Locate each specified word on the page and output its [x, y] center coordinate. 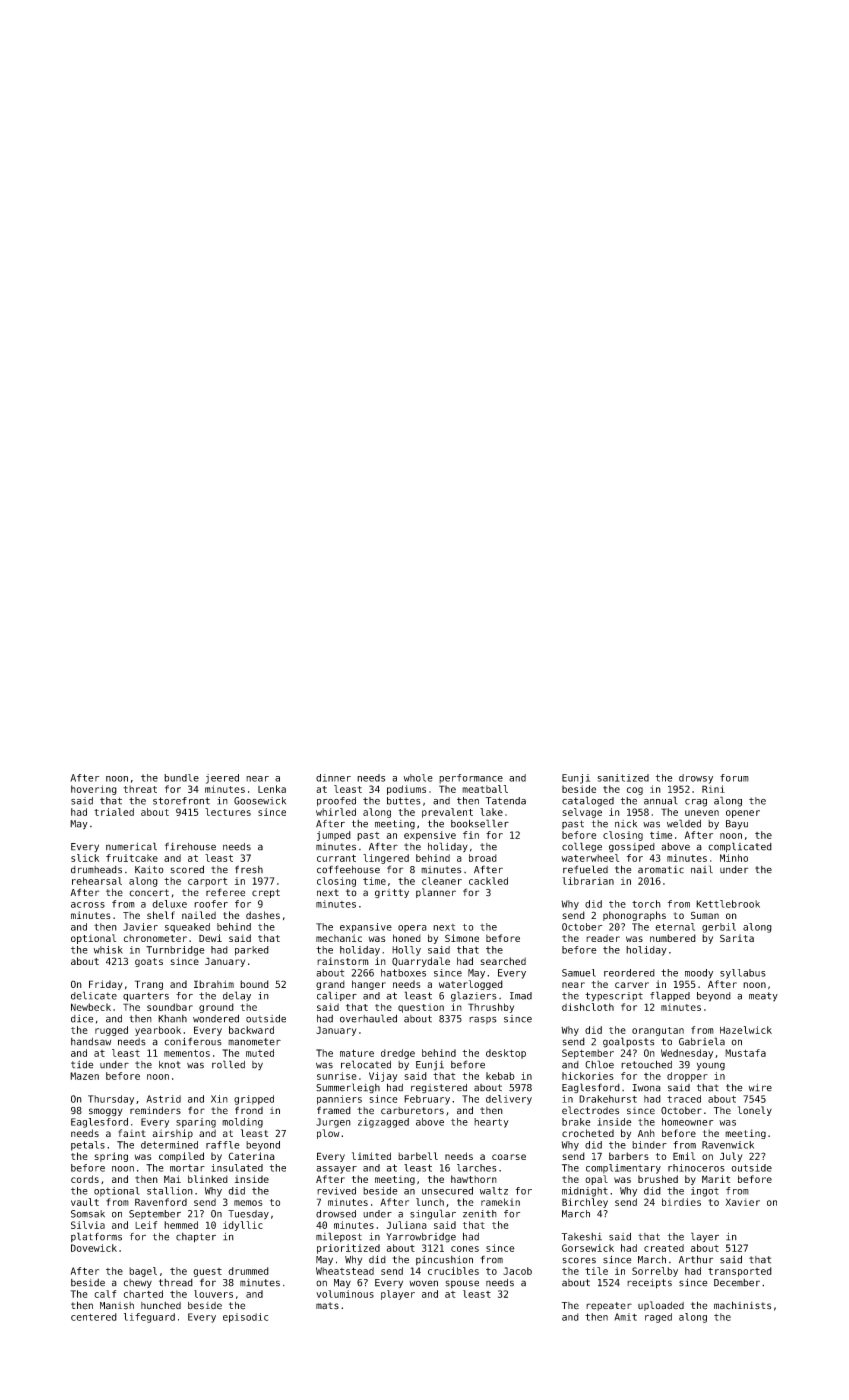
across [88, 905]
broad [483, 858]
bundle [181, 778]
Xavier [742, 1202]
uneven [702, 813]
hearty [491, 1123]
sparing [196, 1123]
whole [418, 778]
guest [207, 1272]
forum [734, 778]
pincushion [444, 1260]
